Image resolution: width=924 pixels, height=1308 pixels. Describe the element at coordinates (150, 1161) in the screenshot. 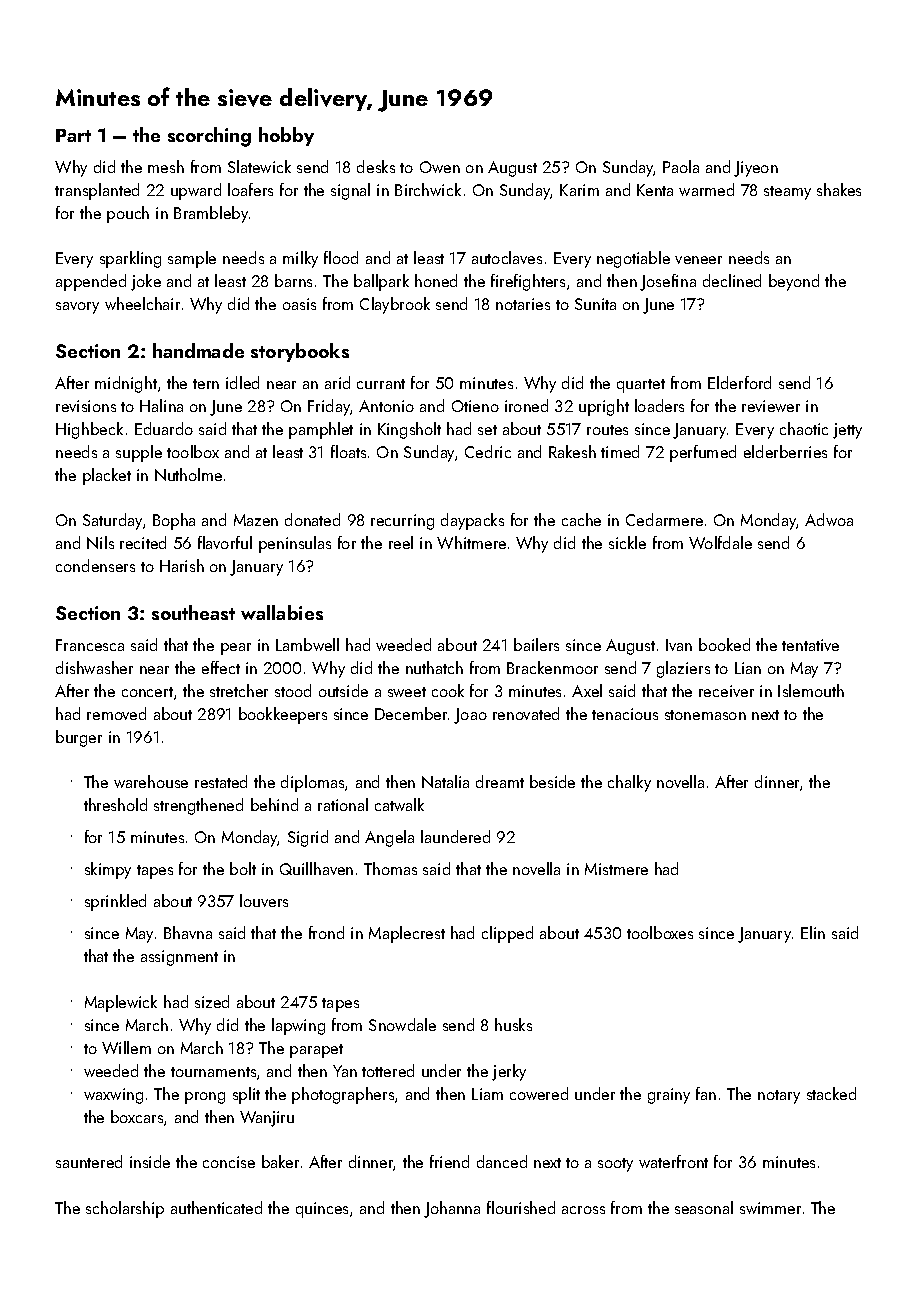

I see `inside` at that location.
